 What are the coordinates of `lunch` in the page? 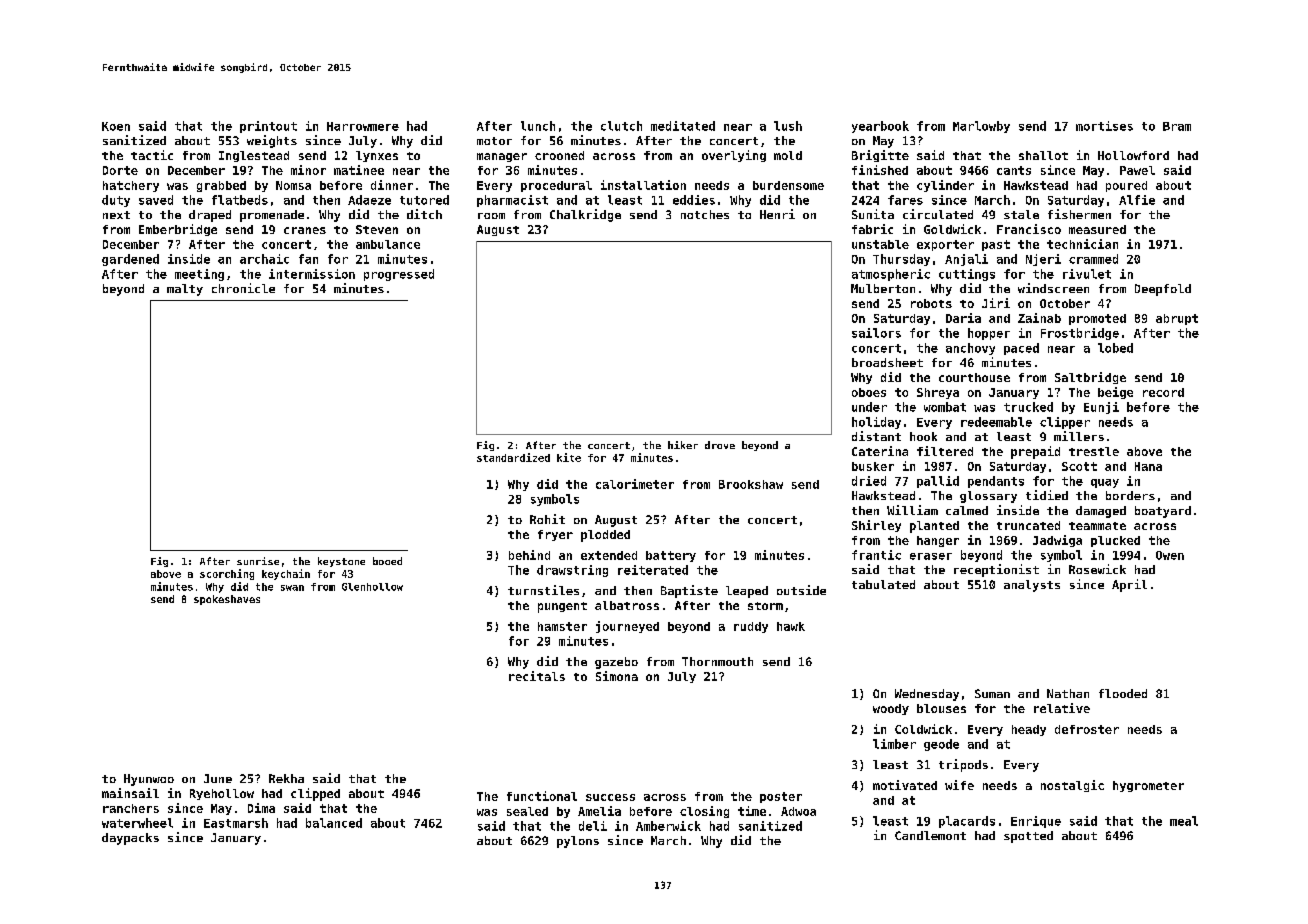 It's located at (538, 126).
